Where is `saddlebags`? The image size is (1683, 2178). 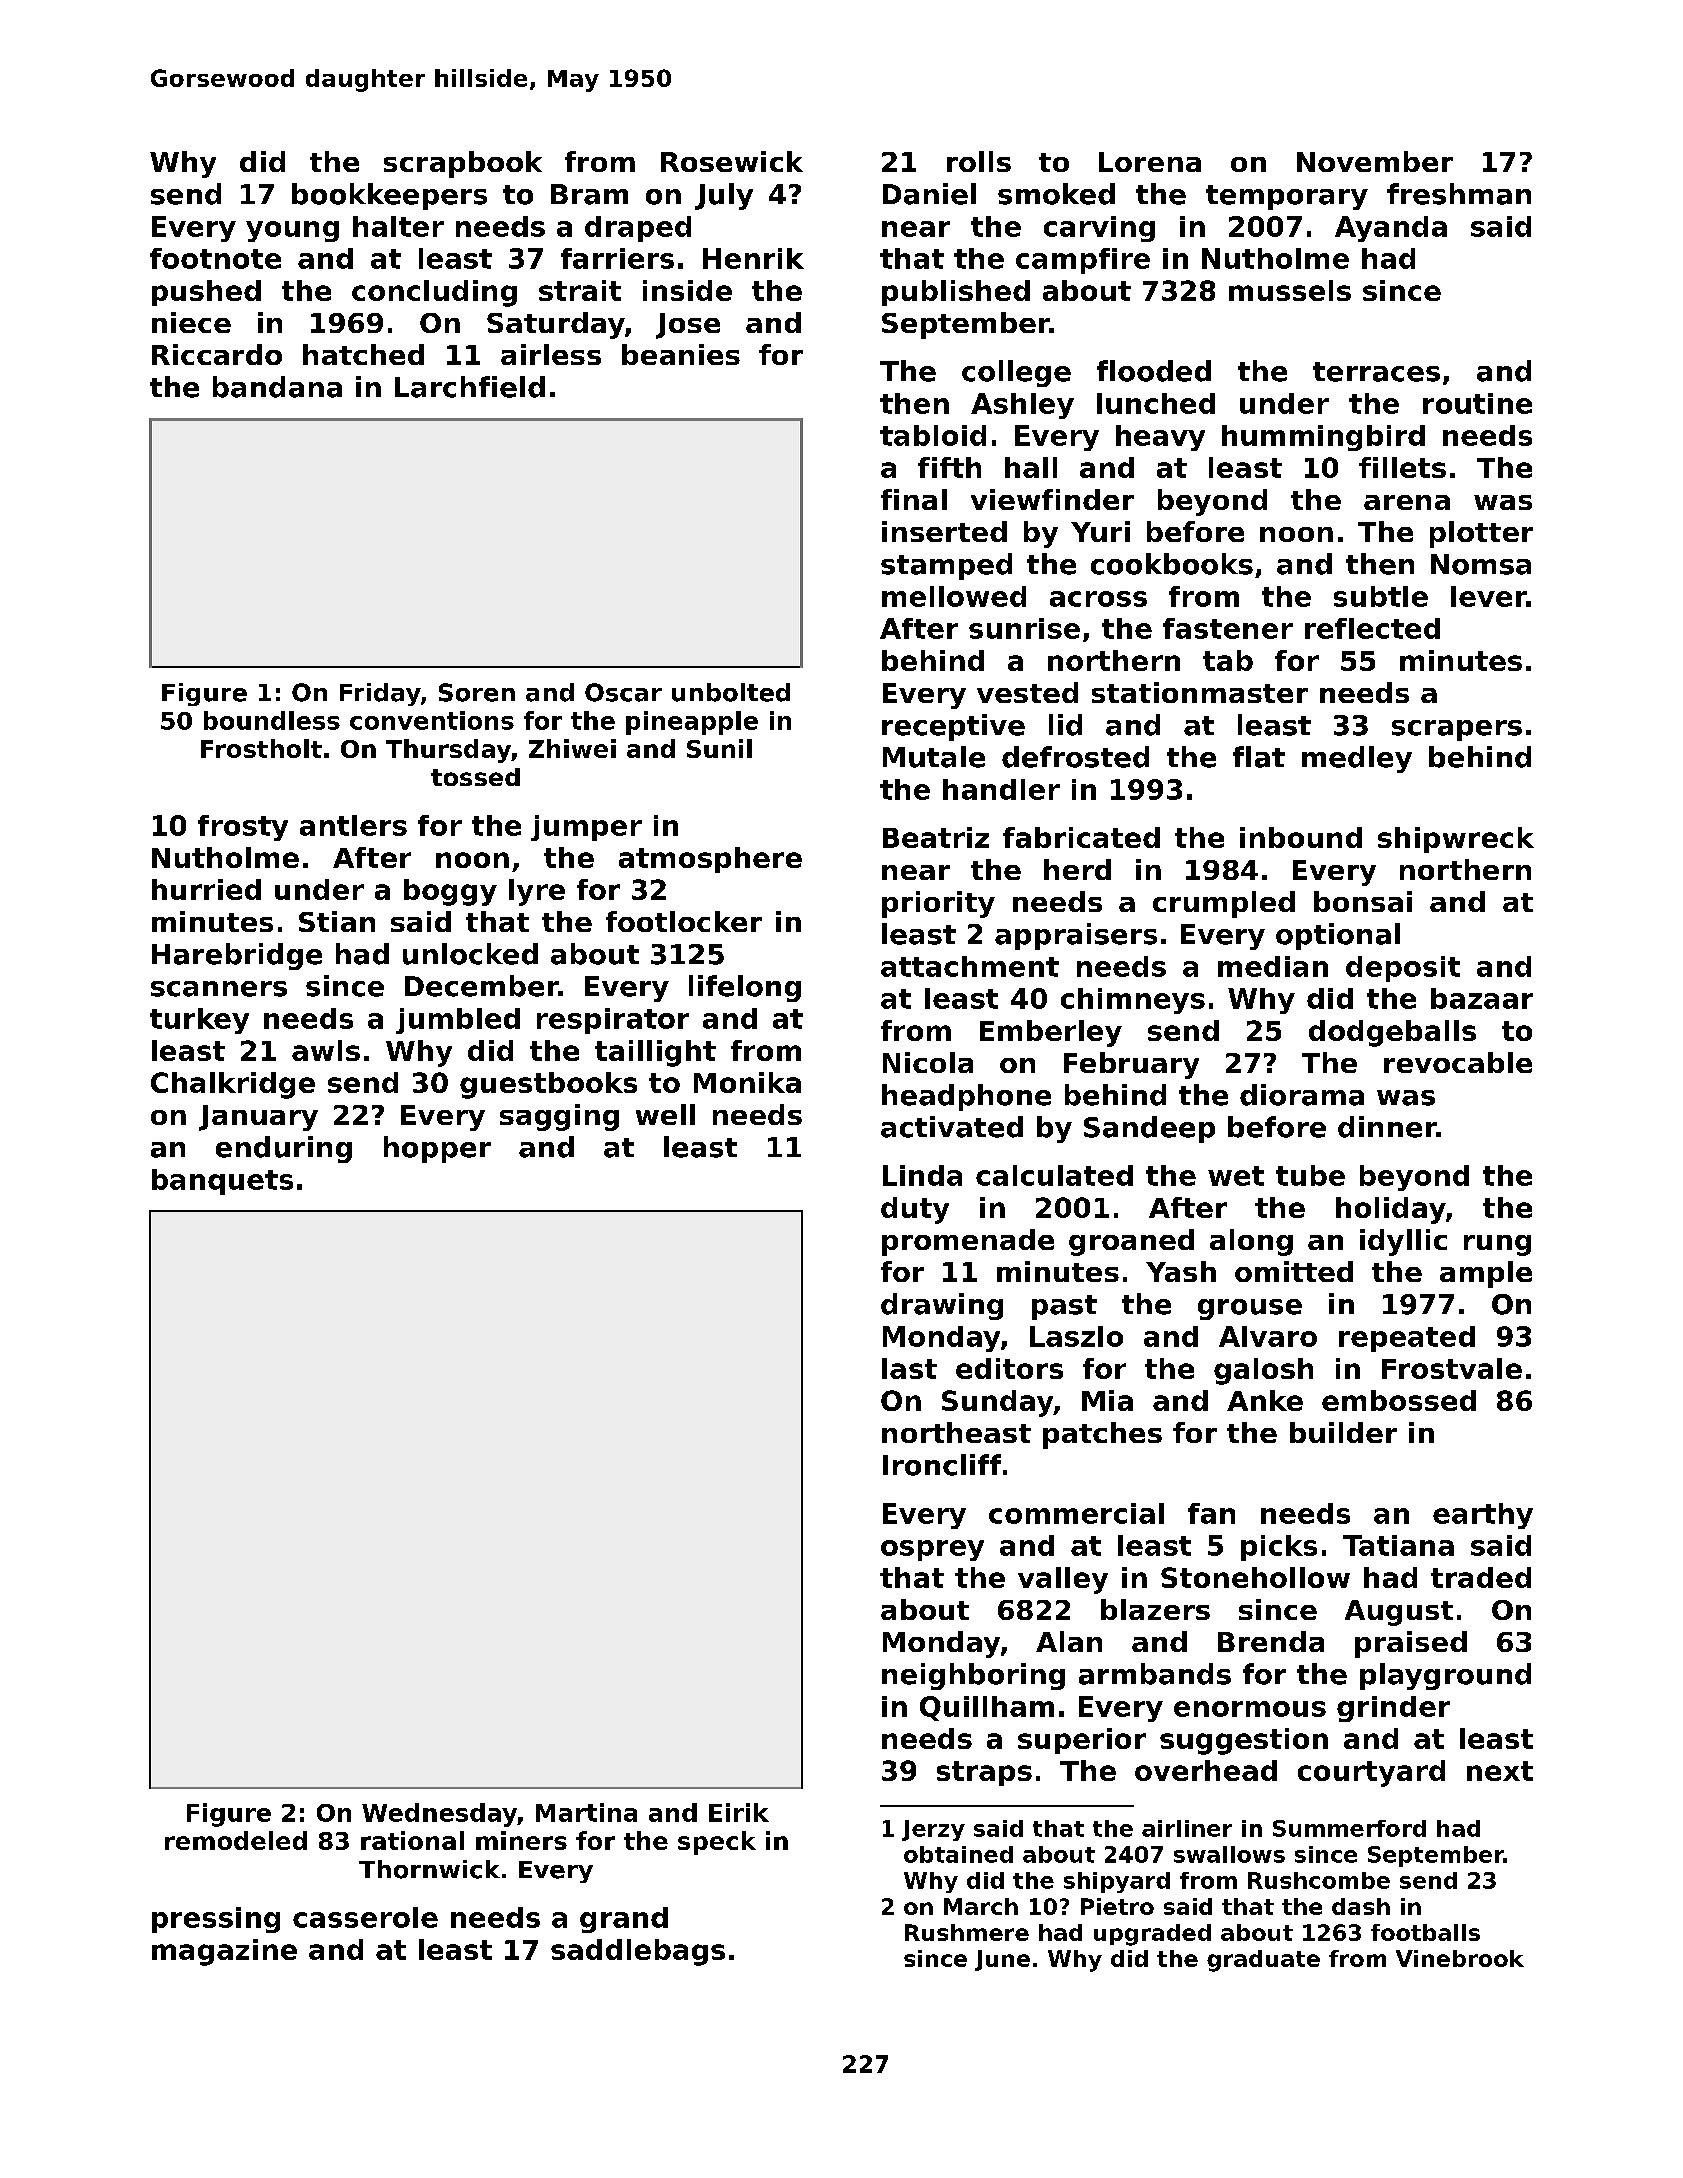
saddlebags is located at coordinates (638, 1952).
